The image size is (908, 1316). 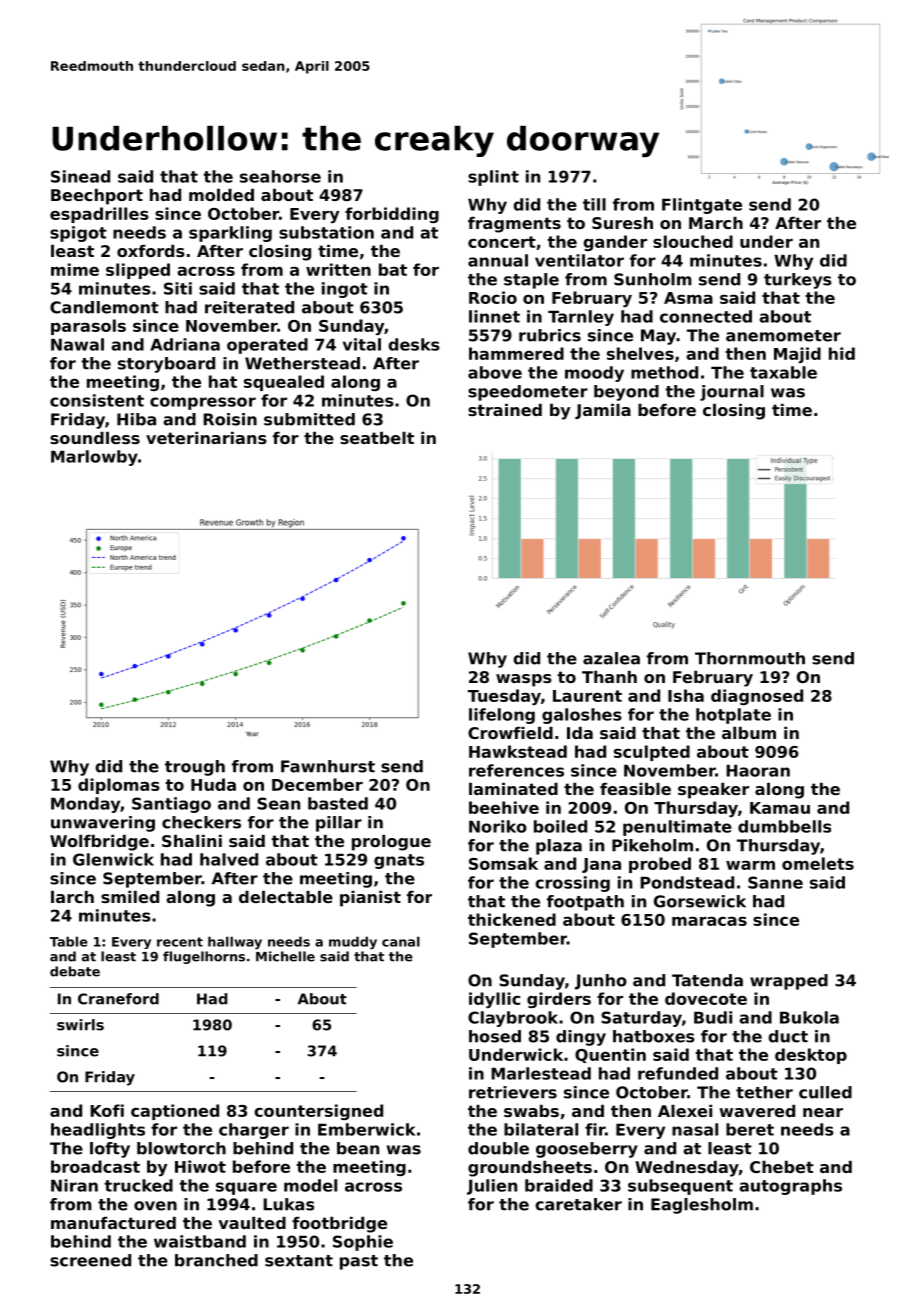 I want to click on screened, so click(x=90, y=1260).
